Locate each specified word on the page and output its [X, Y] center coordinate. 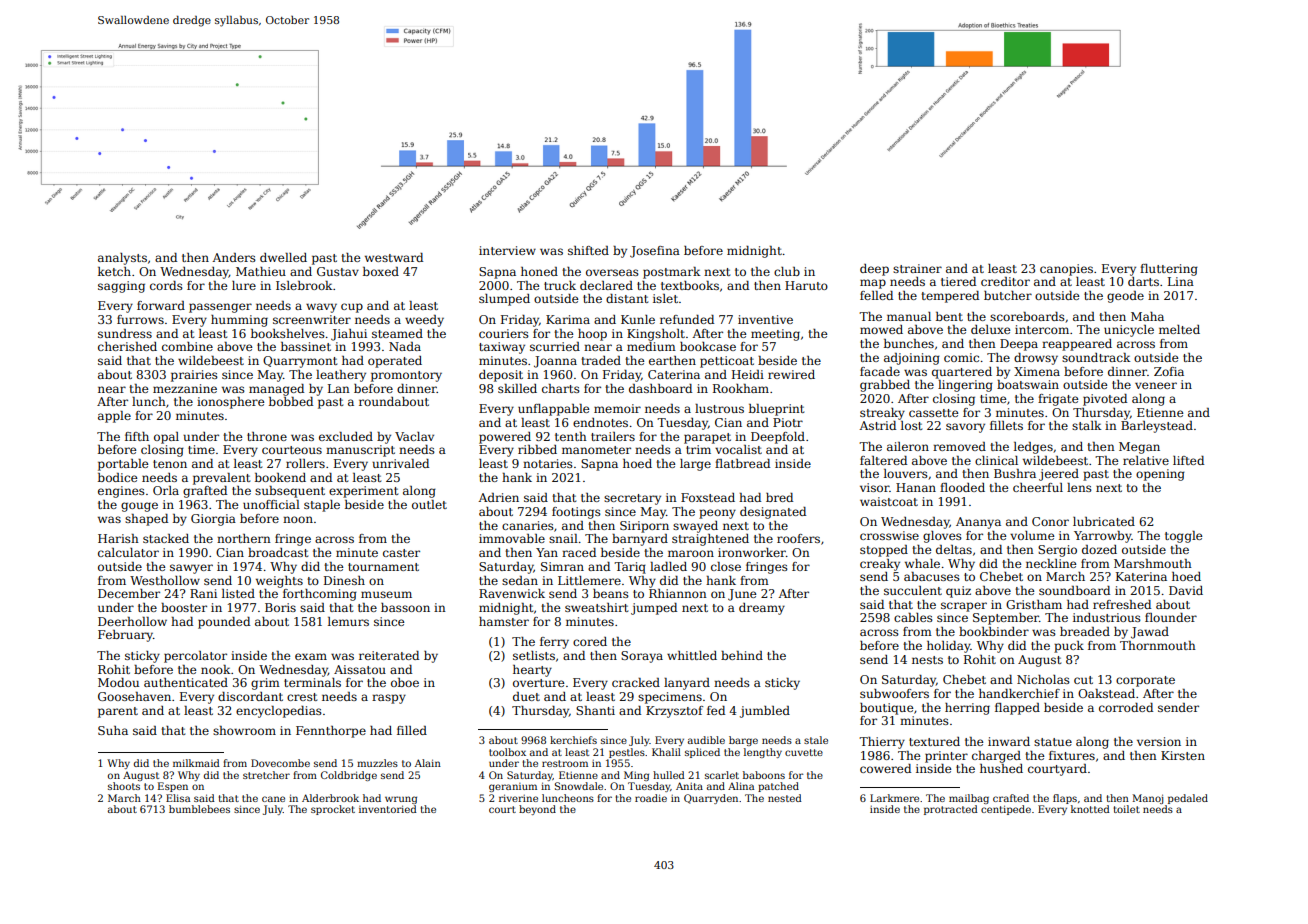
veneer [1156, 385]
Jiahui [349, 335]
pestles [627, 753]
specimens [670, 698]
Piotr [788, 422]
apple [114, 417]
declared [606, 285]
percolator [195, 657]
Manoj [1148, 799]
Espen [173, 787]
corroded [1126, 707]
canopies [1066, 270]
